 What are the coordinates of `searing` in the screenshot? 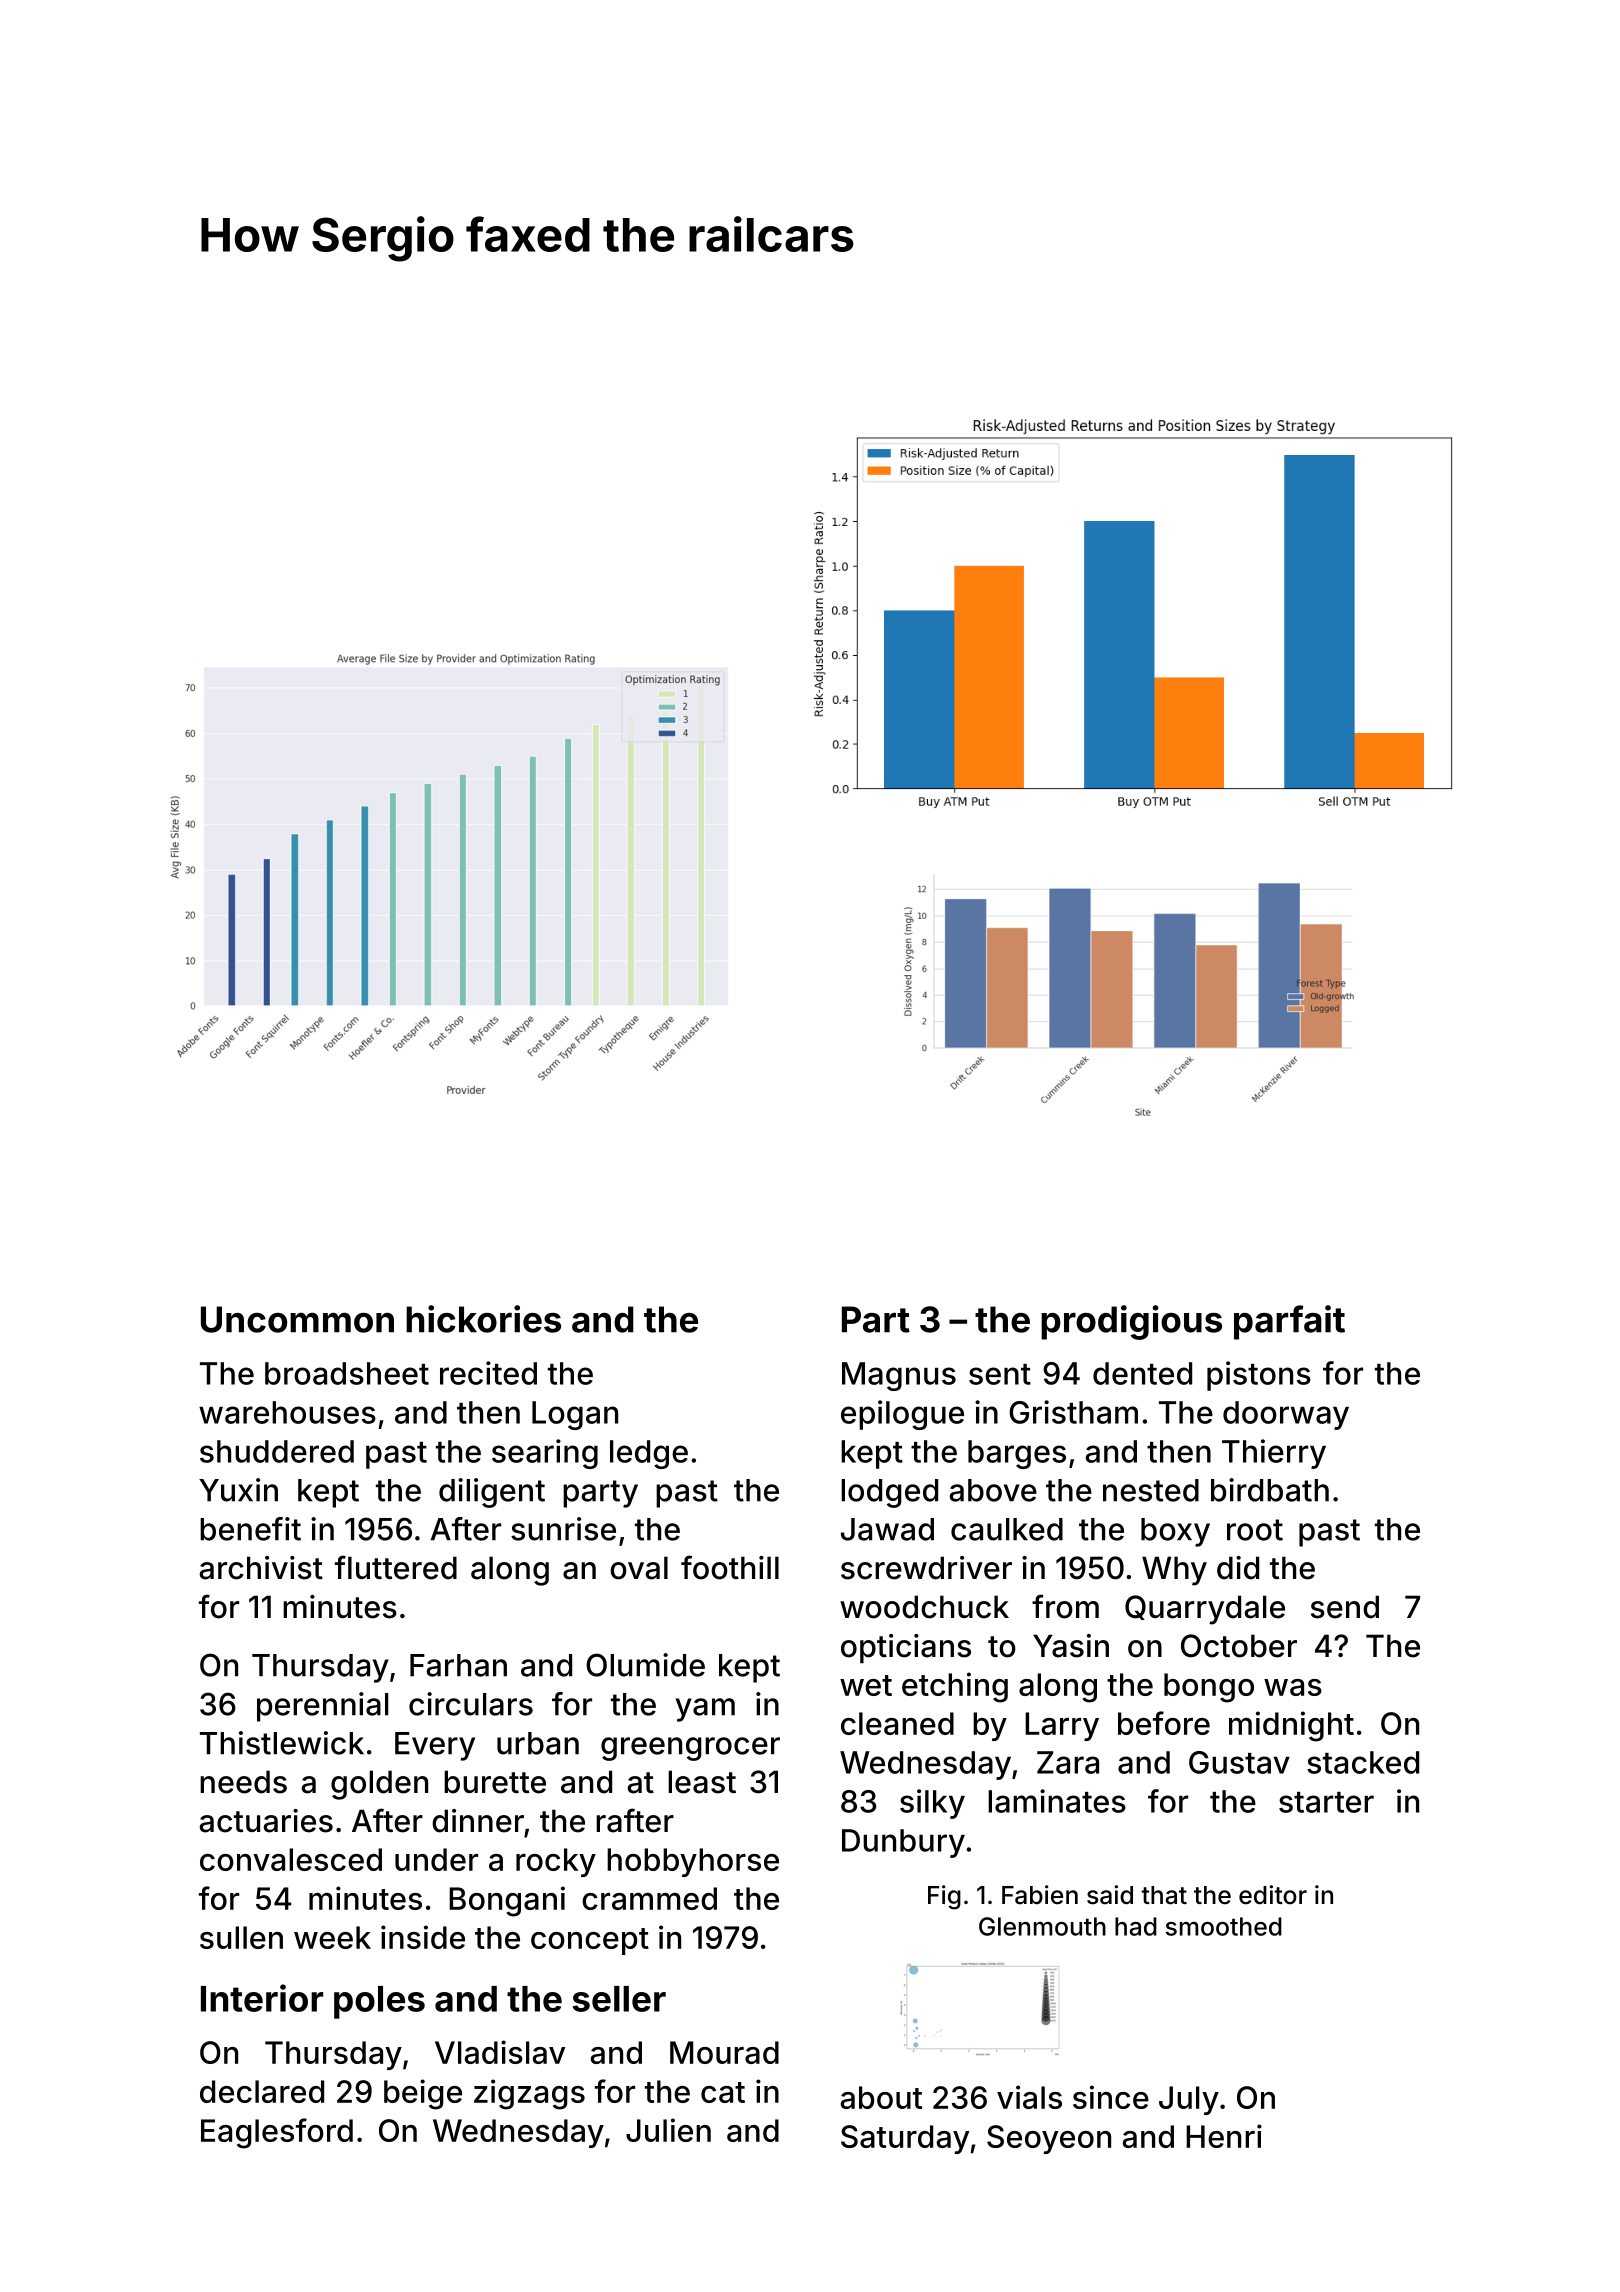 It's located at (545, 1454).
